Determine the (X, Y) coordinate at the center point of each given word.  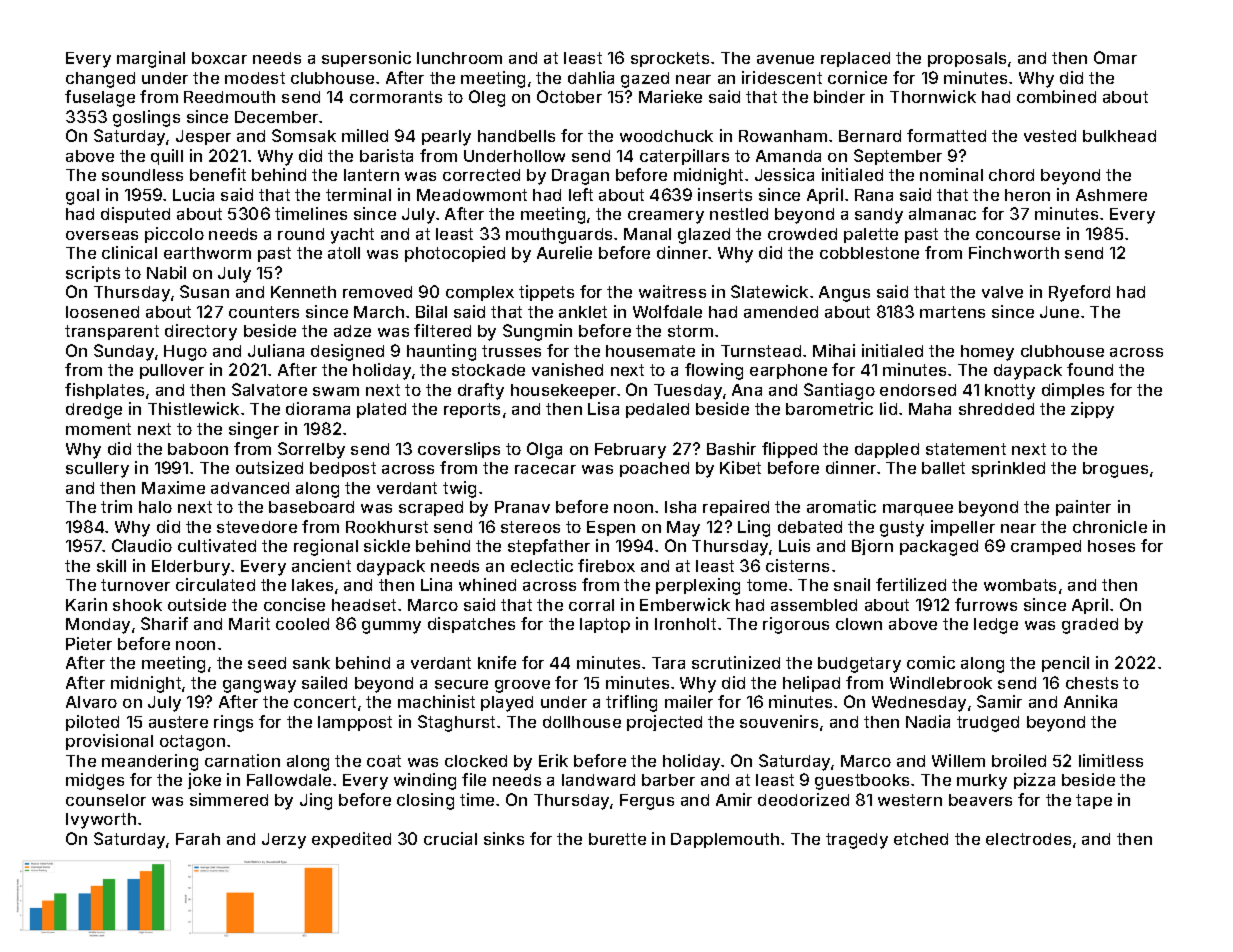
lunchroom (459, 58)
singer (254, 430)
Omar (1115, 57)
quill (167, 157)
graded (1090, 626)
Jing (316, 801)
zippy (1092, 410)
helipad (811, 684)
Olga (544, 450)
